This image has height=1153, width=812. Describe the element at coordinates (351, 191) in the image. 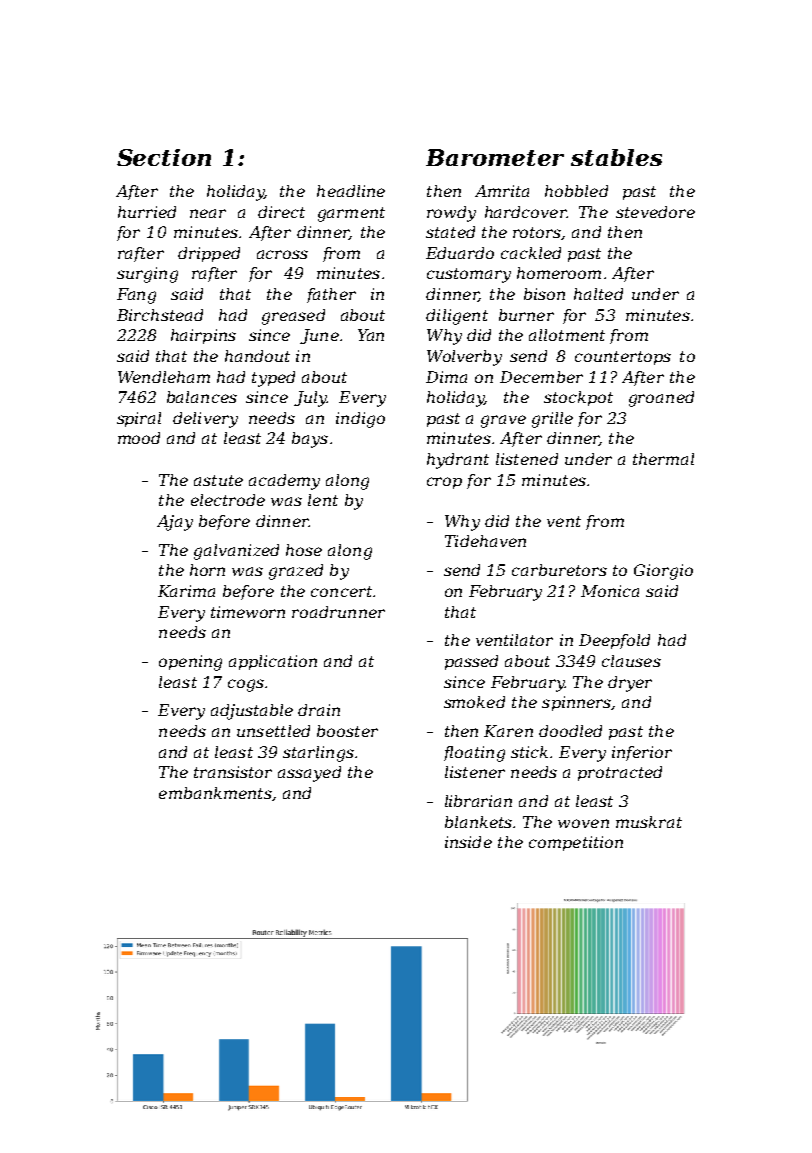

I see `headline` at that location.
